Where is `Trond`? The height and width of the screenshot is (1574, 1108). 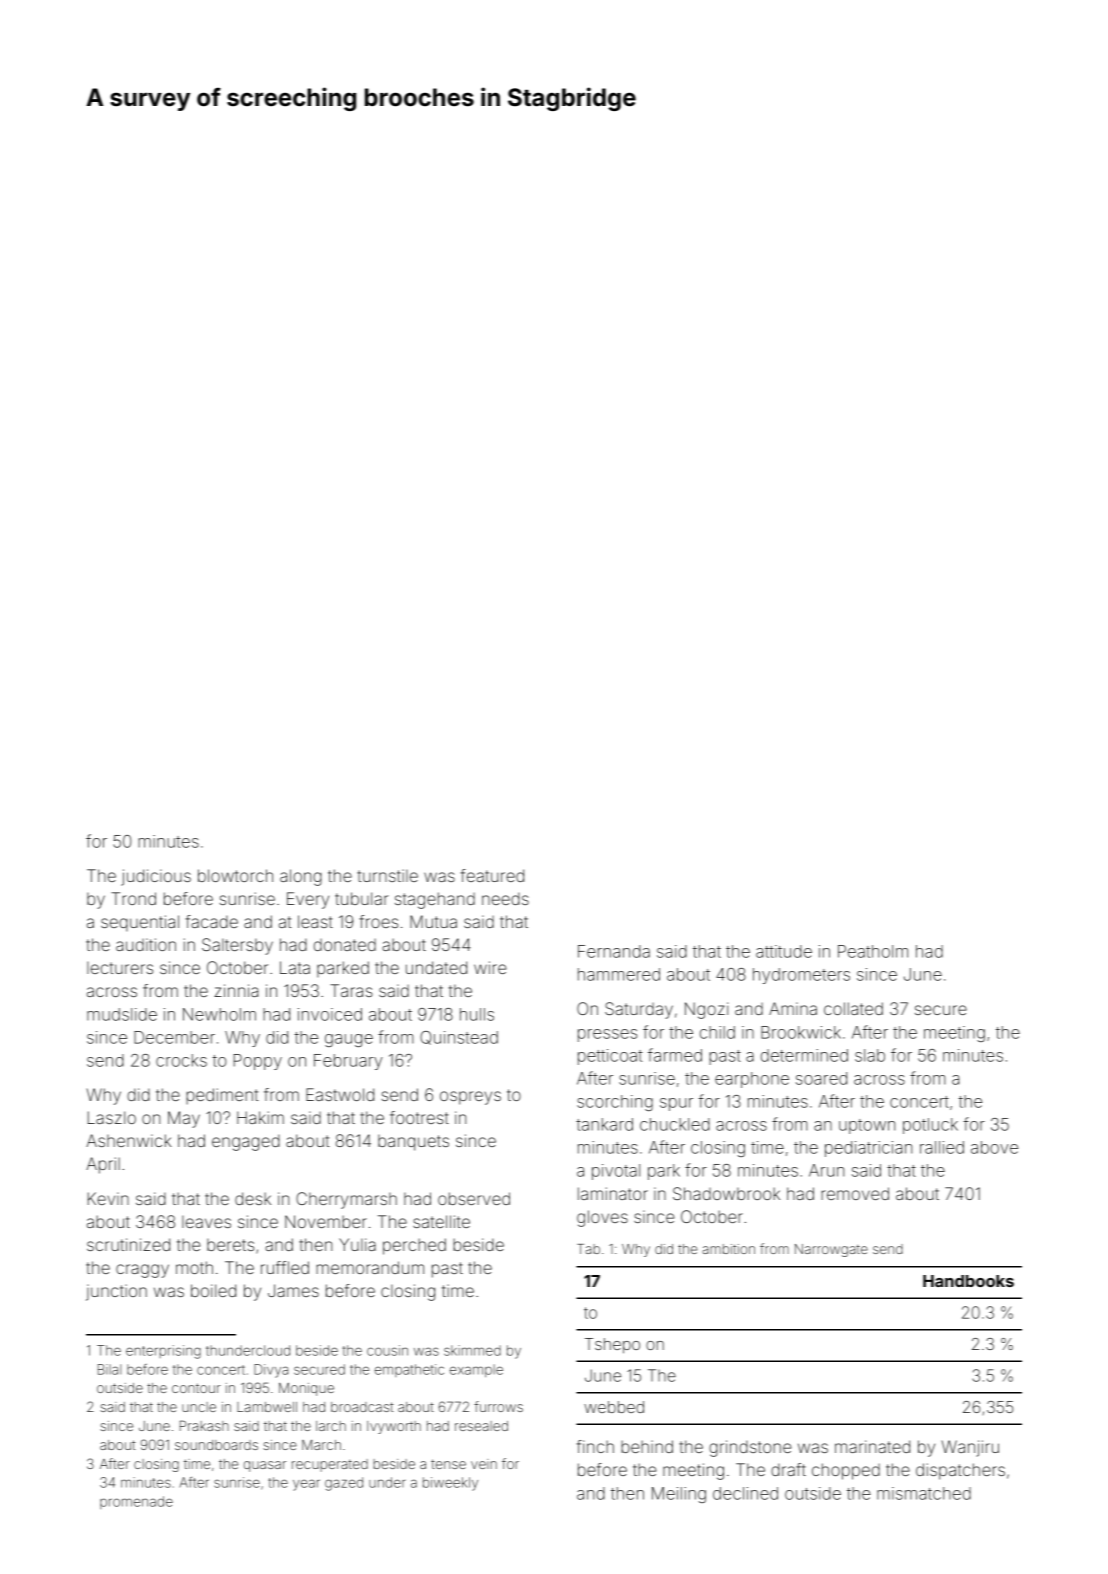 Trond is located at coordinates (133, 898).
